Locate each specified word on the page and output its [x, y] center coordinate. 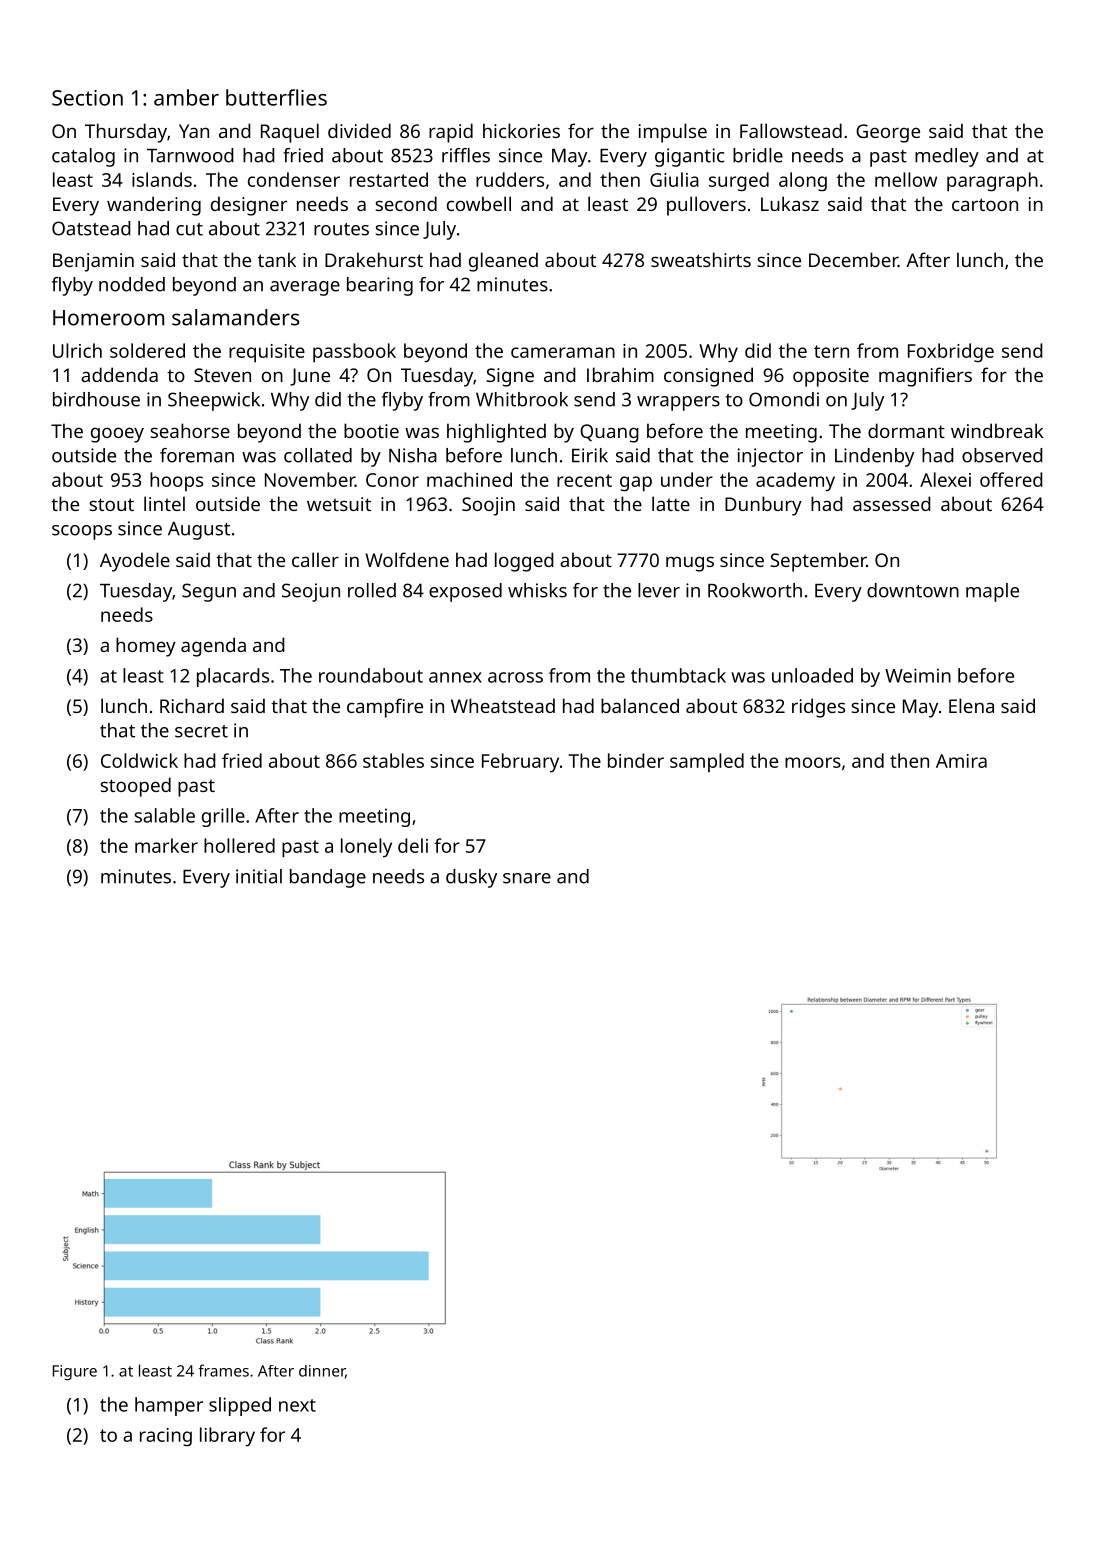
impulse [673, 133]
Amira [961, 761]
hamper [169, 1406]
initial [259, 876]
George [888, 133]
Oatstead [91, 228]
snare [527, 878]
